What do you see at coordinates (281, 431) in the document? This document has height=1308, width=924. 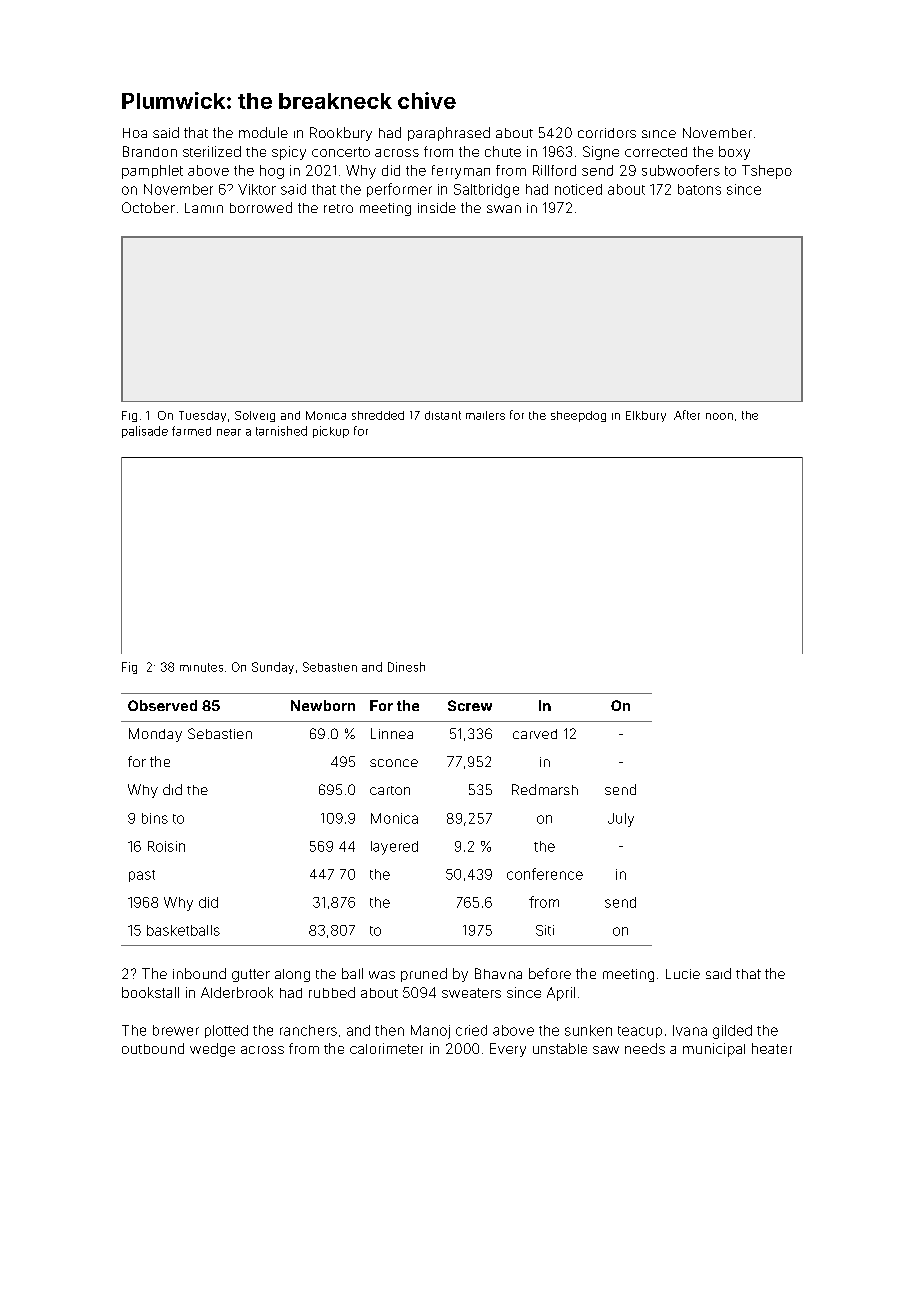 I see `tarnished` at bounding box center [281, 431].
